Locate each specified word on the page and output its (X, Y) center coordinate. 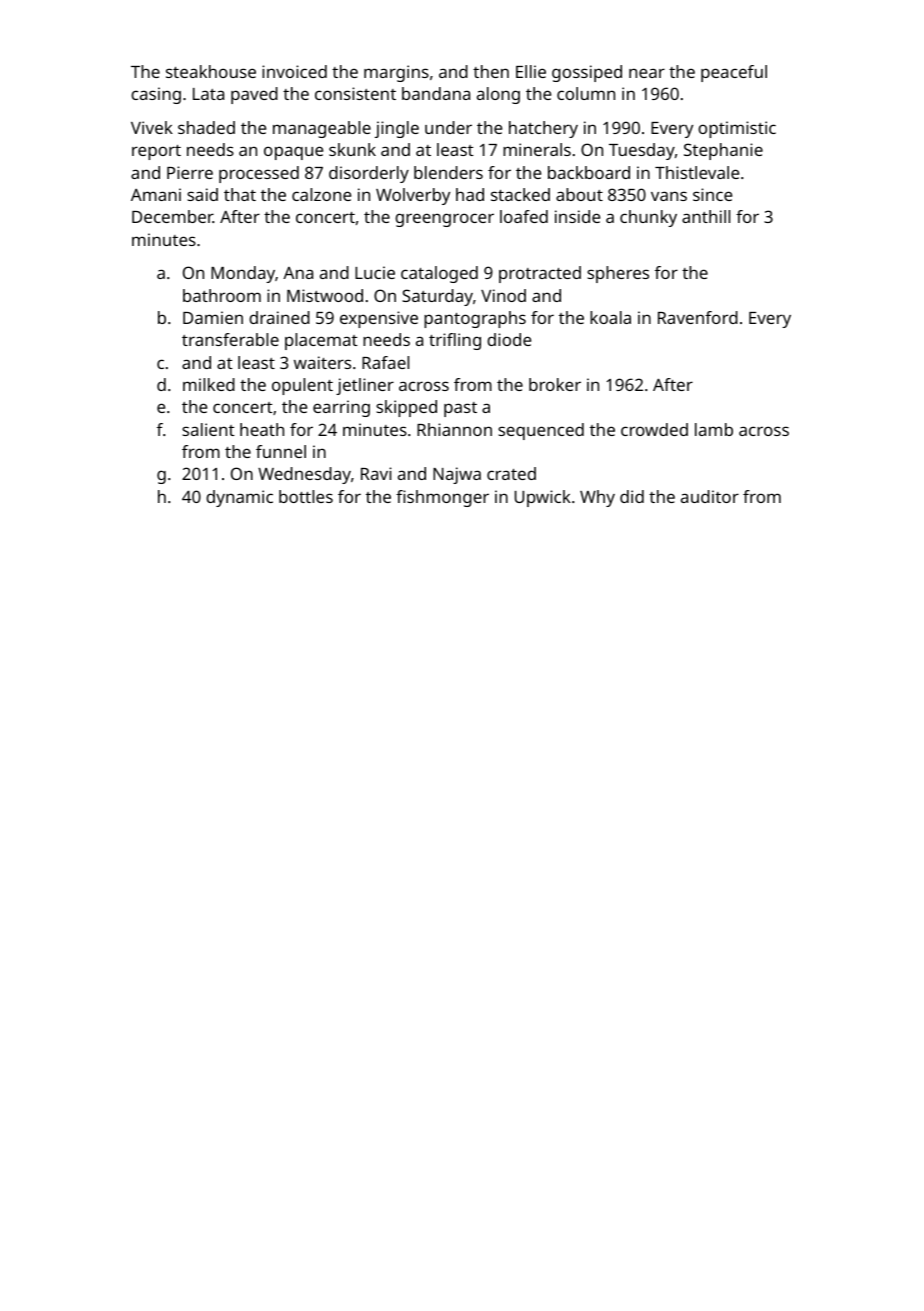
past (460, 409)
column (586, 93)
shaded (206, 127)
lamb (714, 429)
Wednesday (304, 475)
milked (209, 384)
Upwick (543, 498)
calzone (321, 194)
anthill (706, 216)
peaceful (734, 73)
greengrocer (444, 220)
